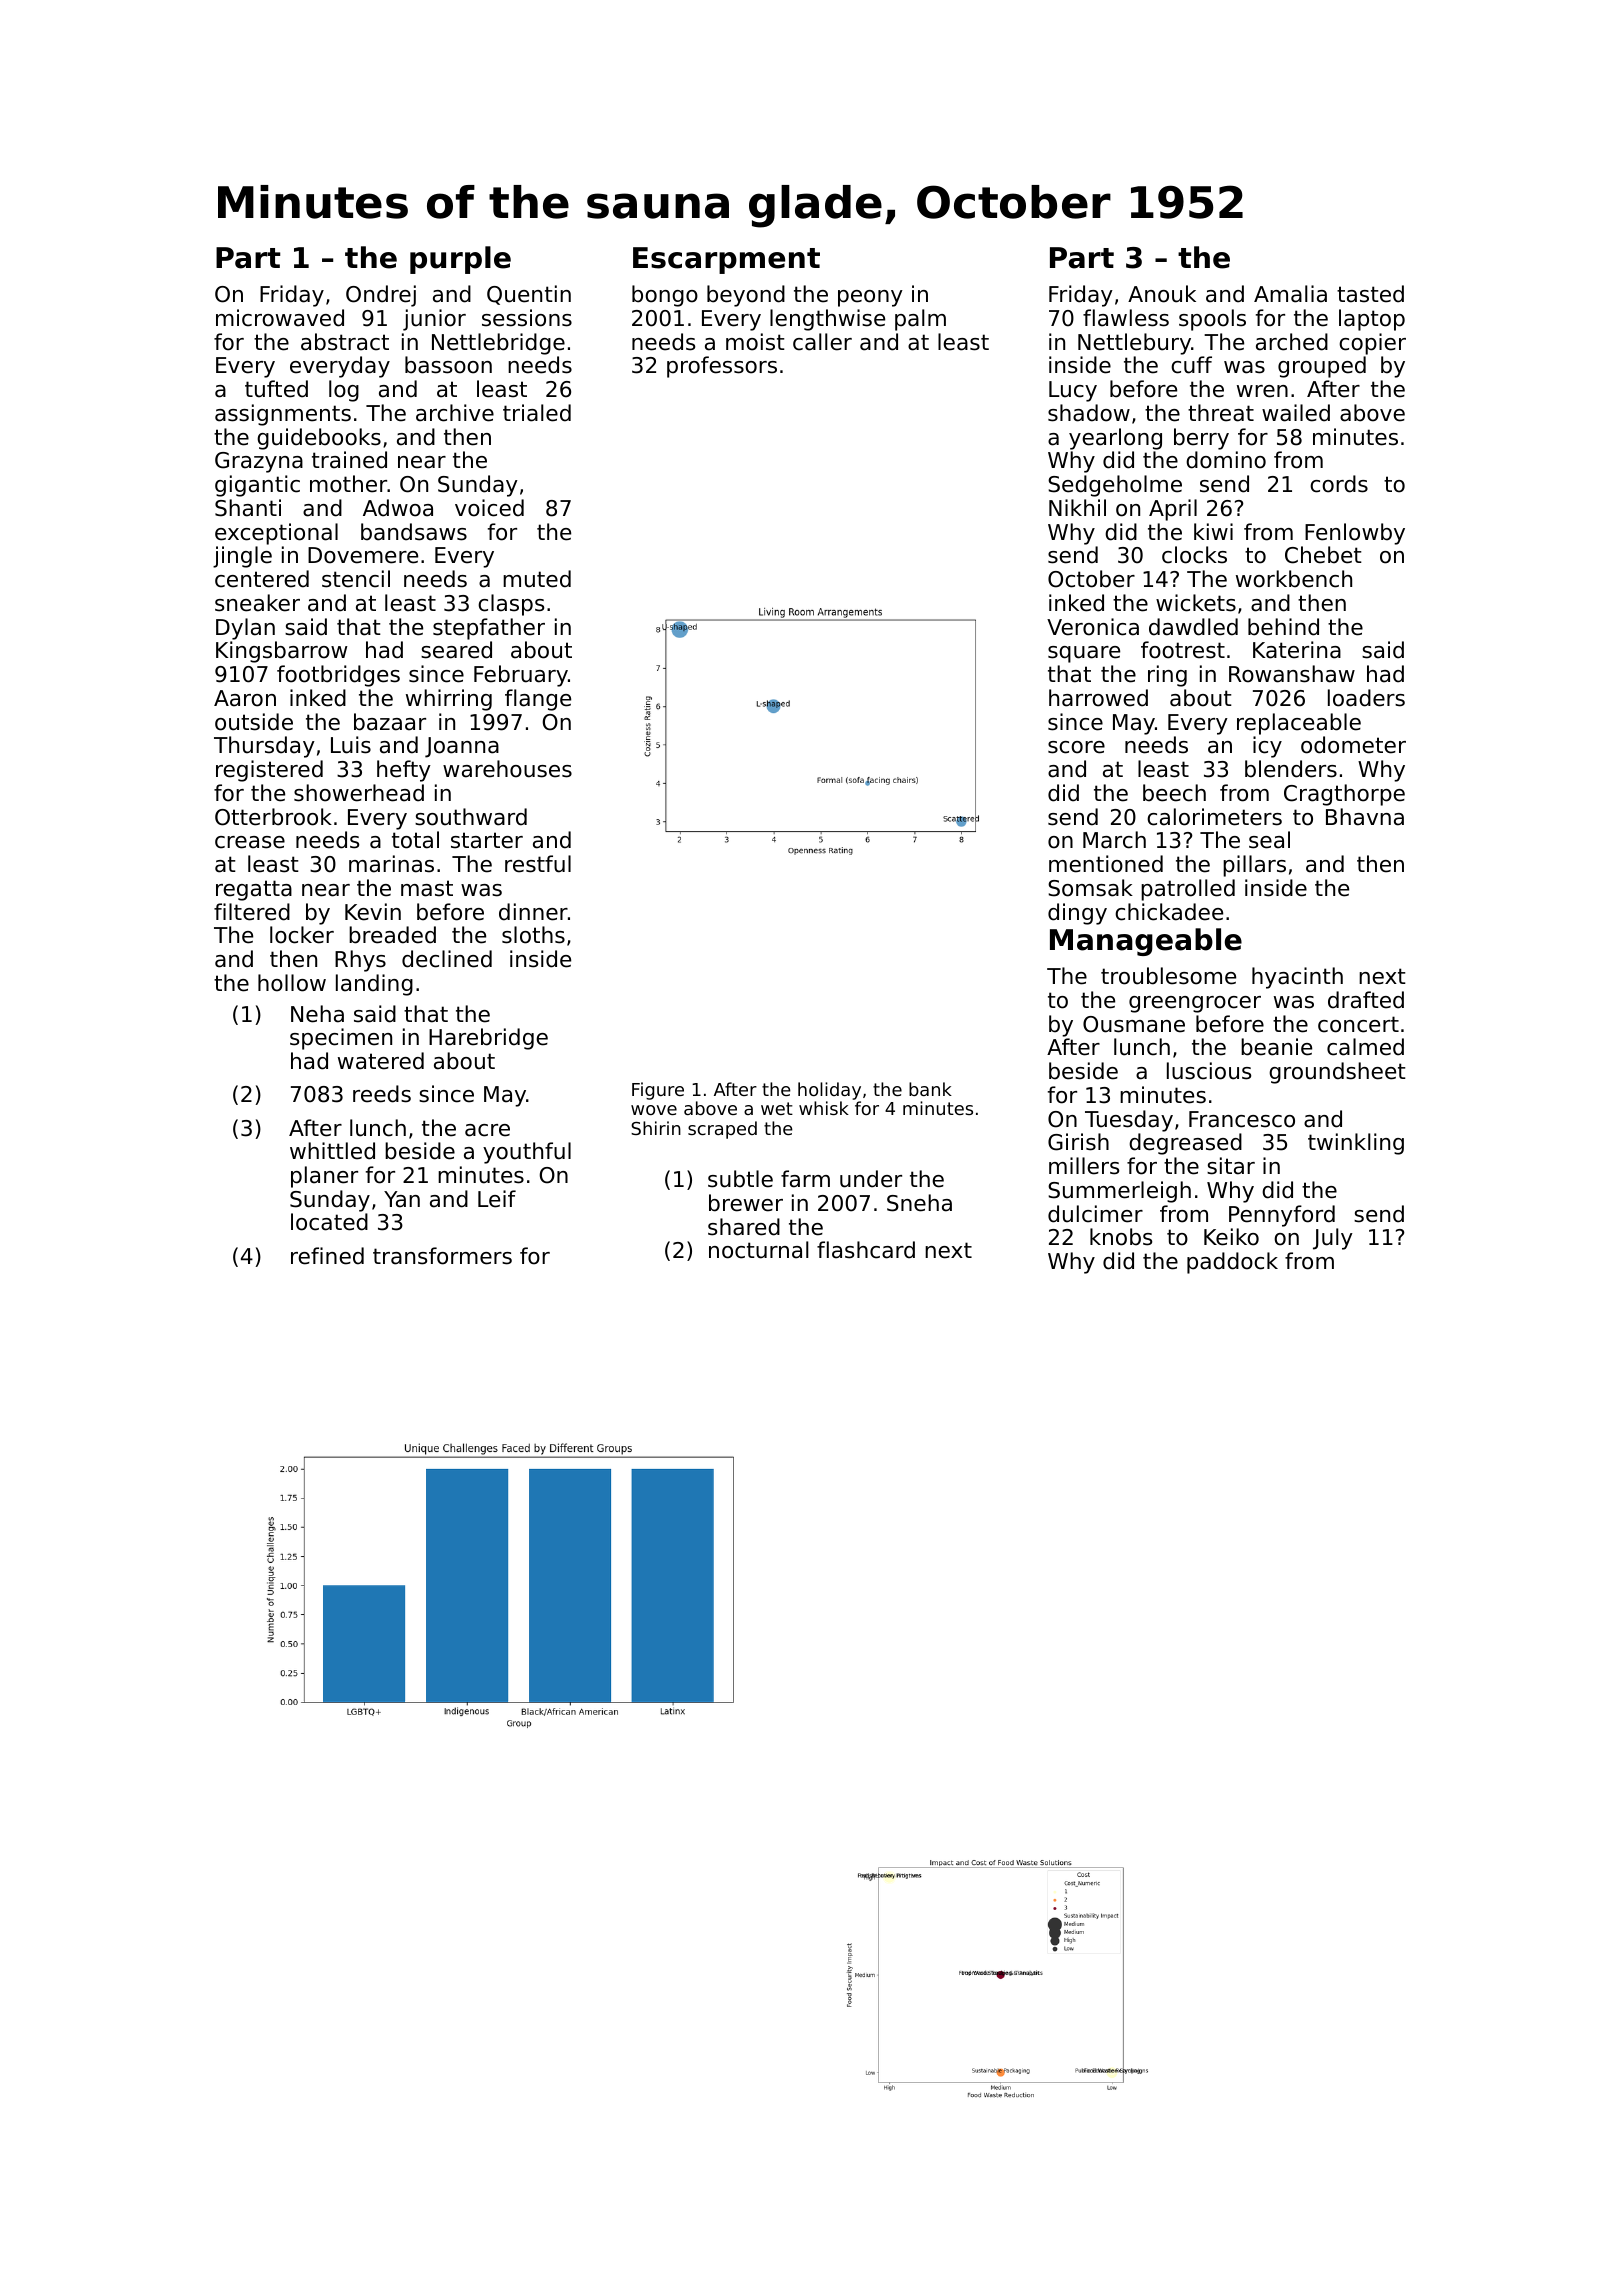 This image has width=1620, height=2292. Describe the element at coordinates (726, 260) in the image. I see `Escarpment` at that location.
